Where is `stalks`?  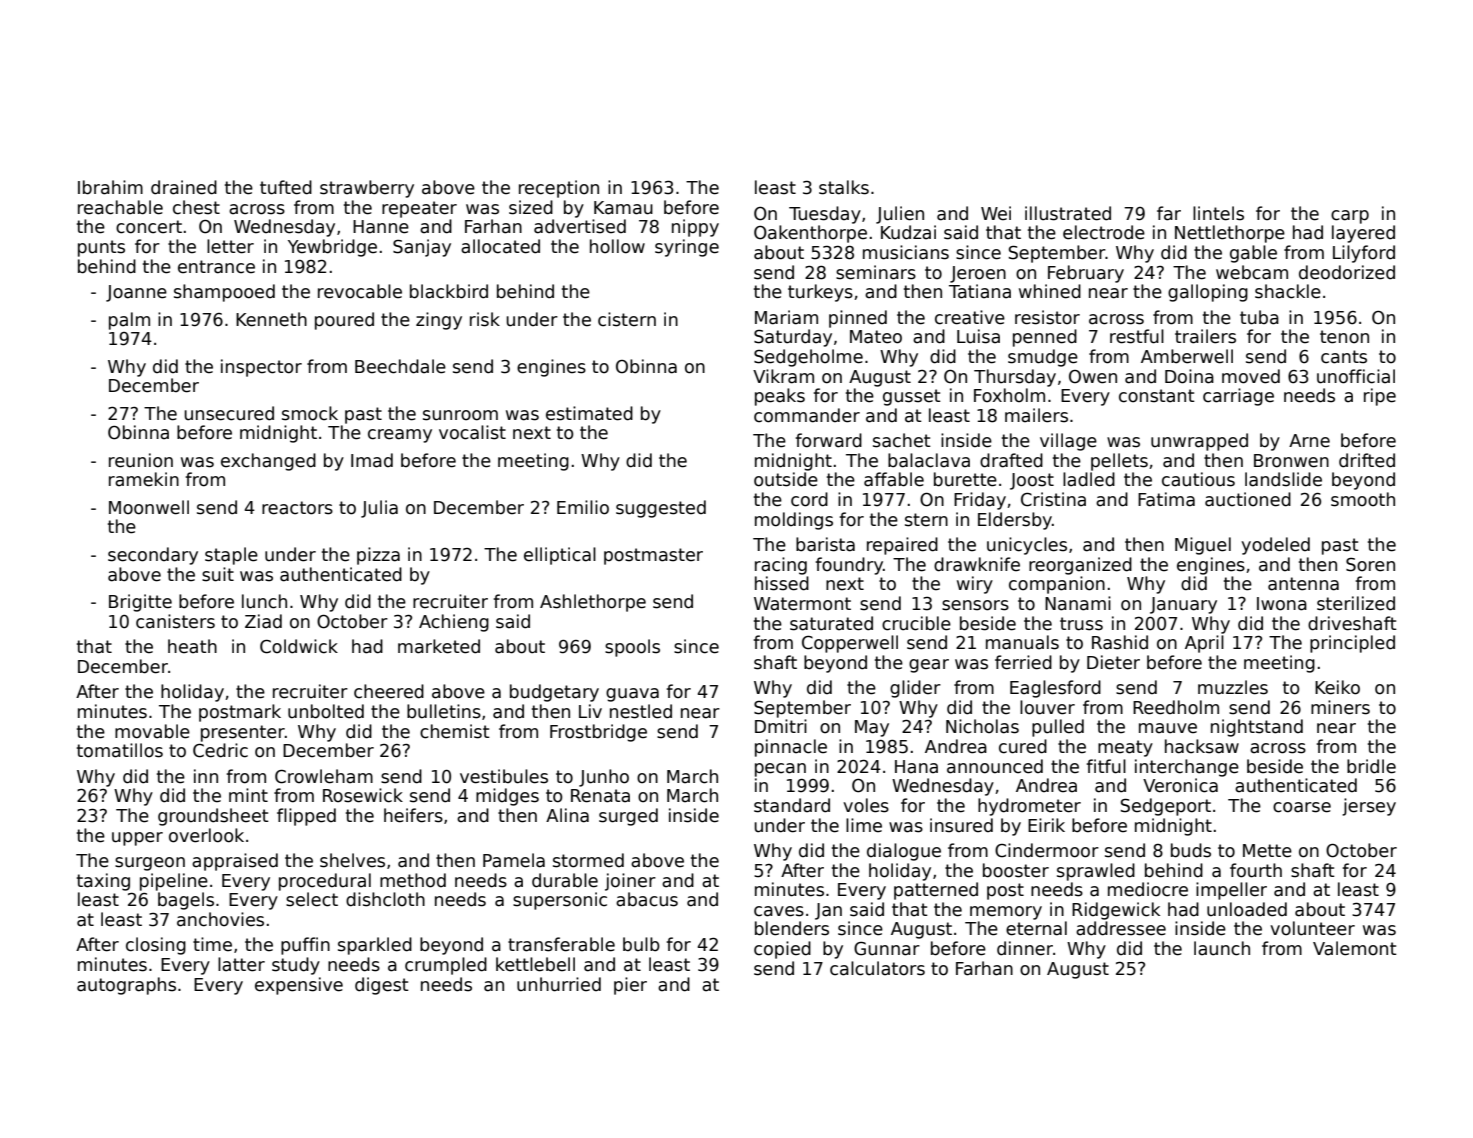 stalks is located at coordinates (844, 187).
